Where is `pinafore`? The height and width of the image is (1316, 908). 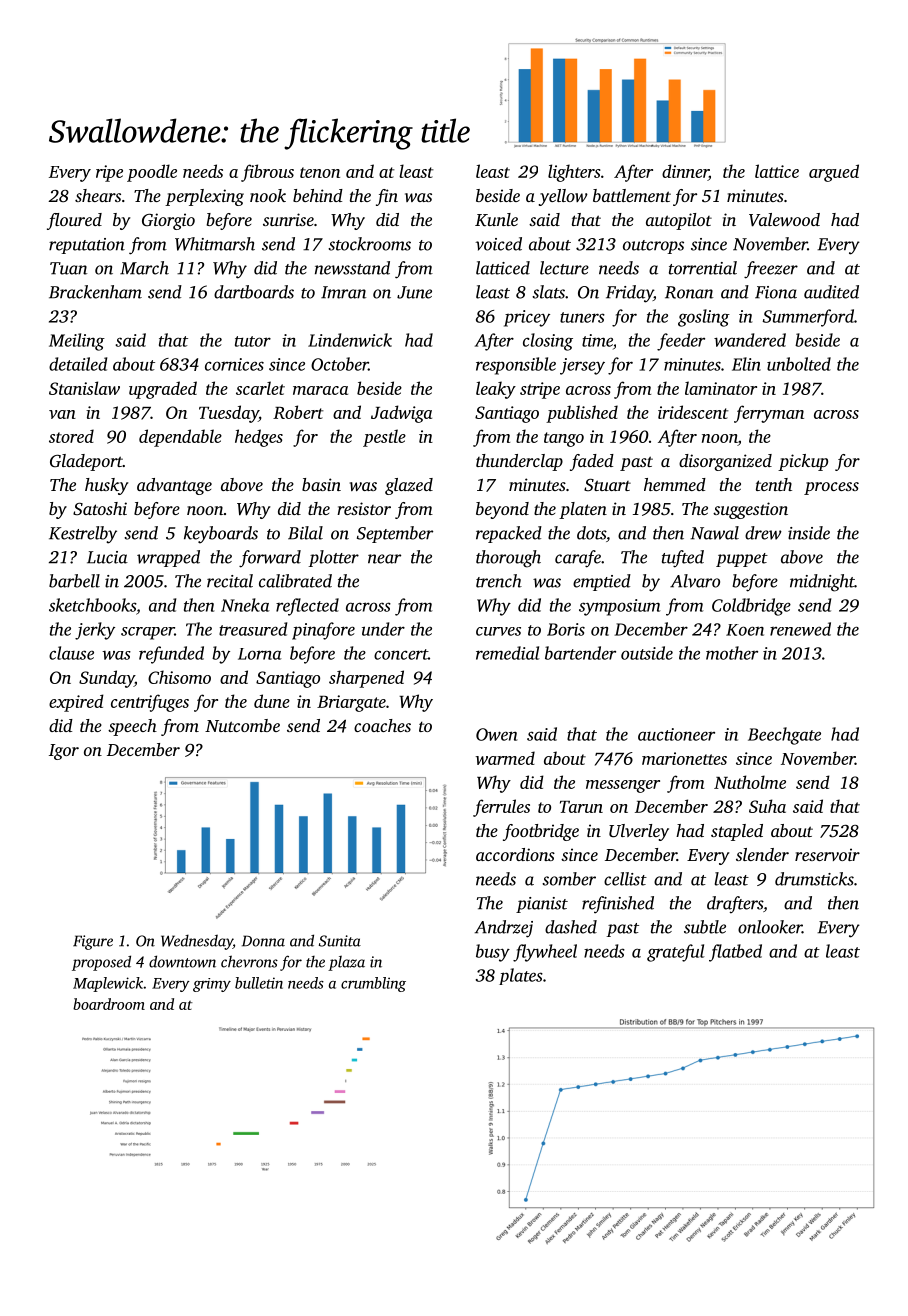 pinafore is located at coordinates (323, 631).
